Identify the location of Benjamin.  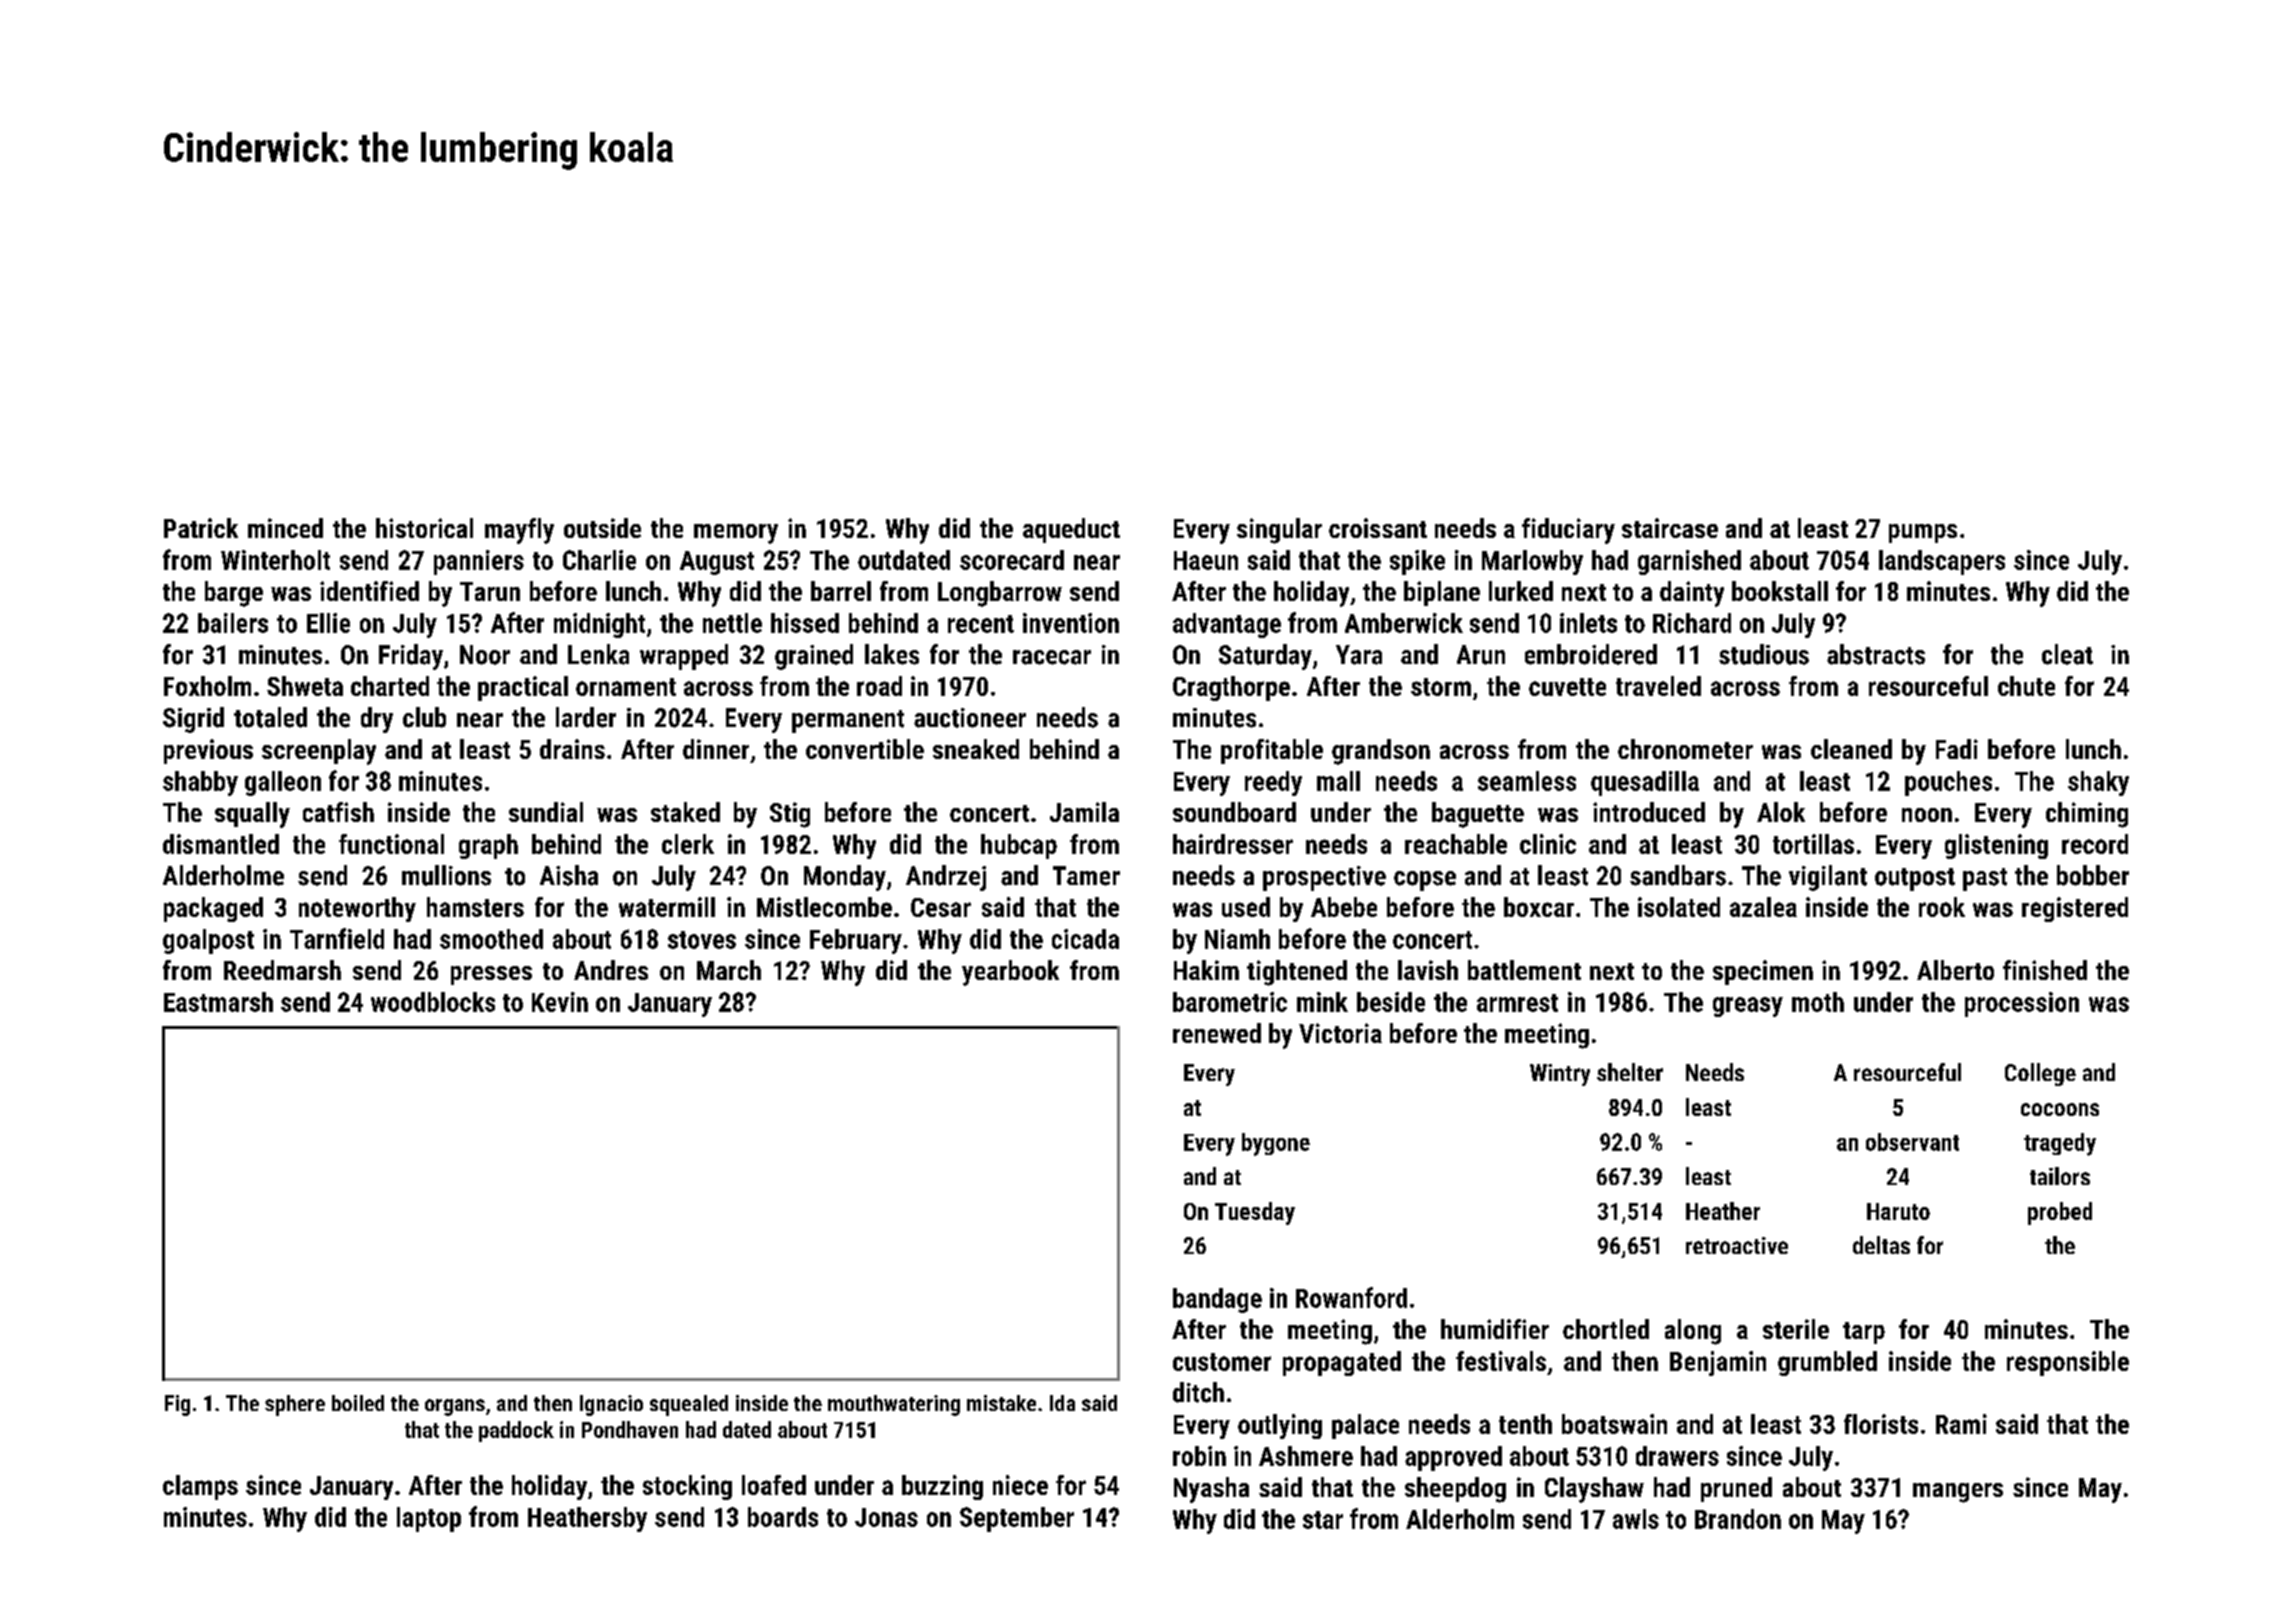
(1718, 1363).
